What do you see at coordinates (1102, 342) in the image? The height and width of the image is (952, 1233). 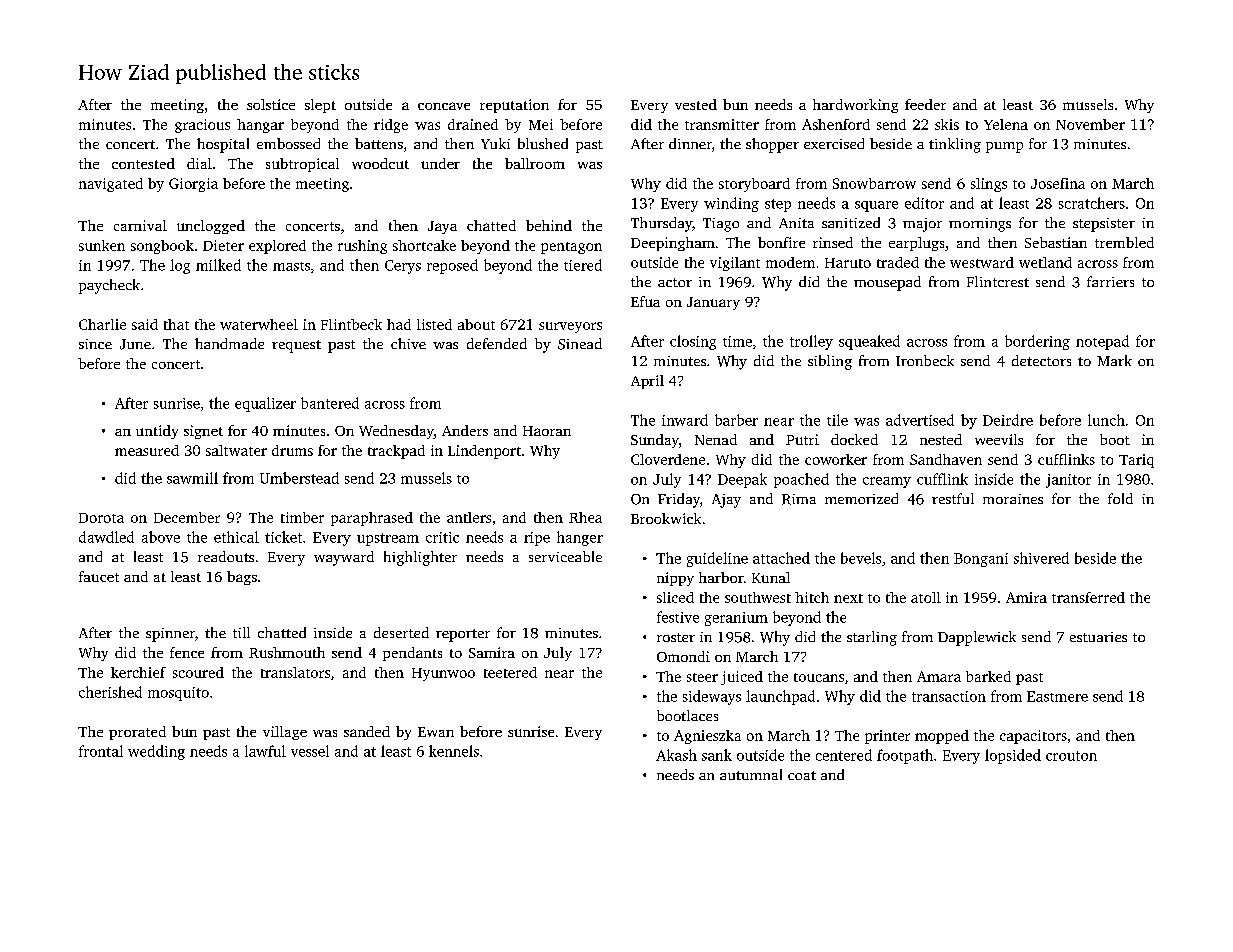 I see `notepad` at bounding box center [1102, 342].
